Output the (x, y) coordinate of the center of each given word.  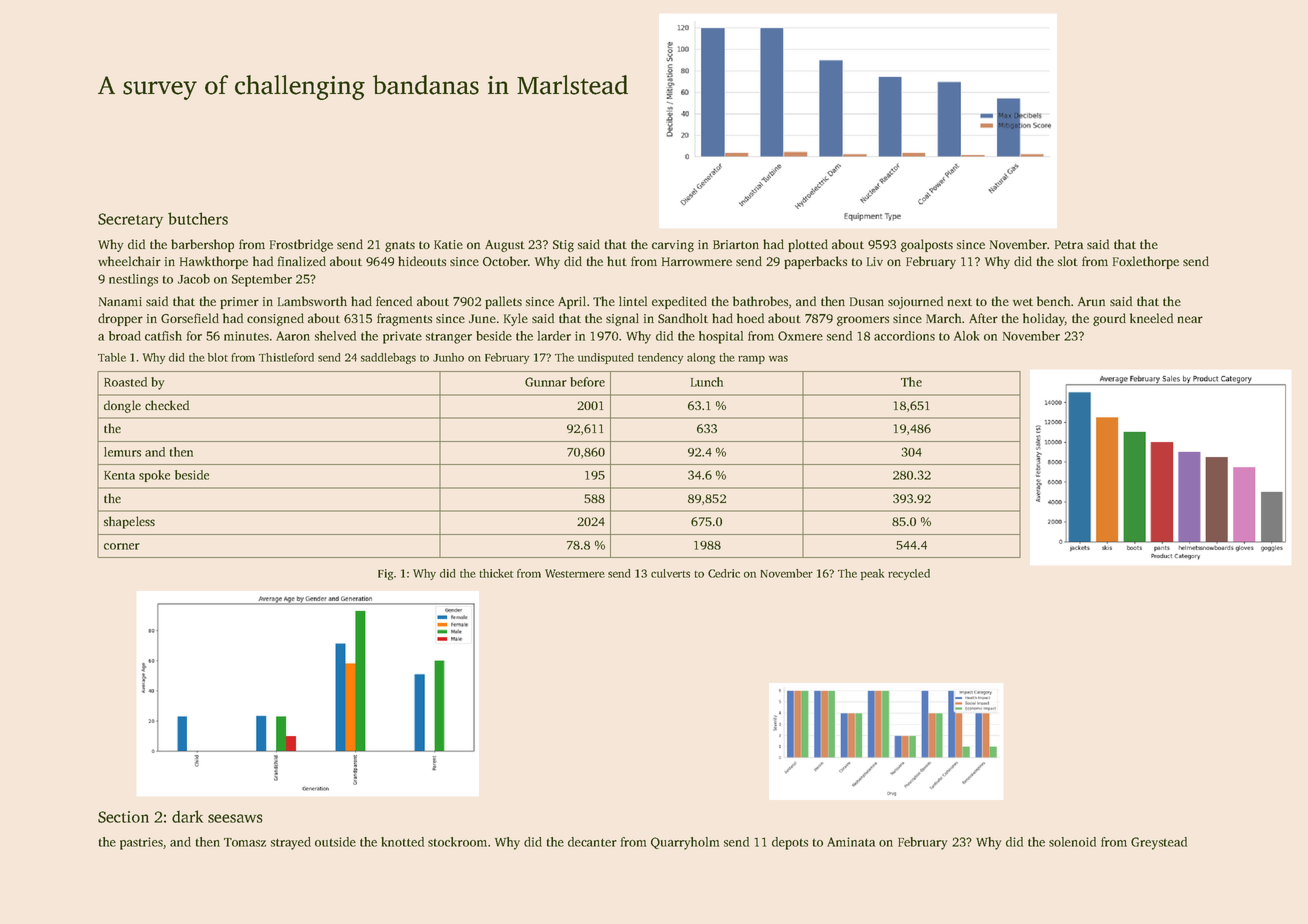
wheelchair (129, 261)
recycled (909, 574)
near (1190, 319)
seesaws (235, 818)
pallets (503, 302)
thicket (496, 573)
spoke (154, 476)
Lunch (707, 382)
